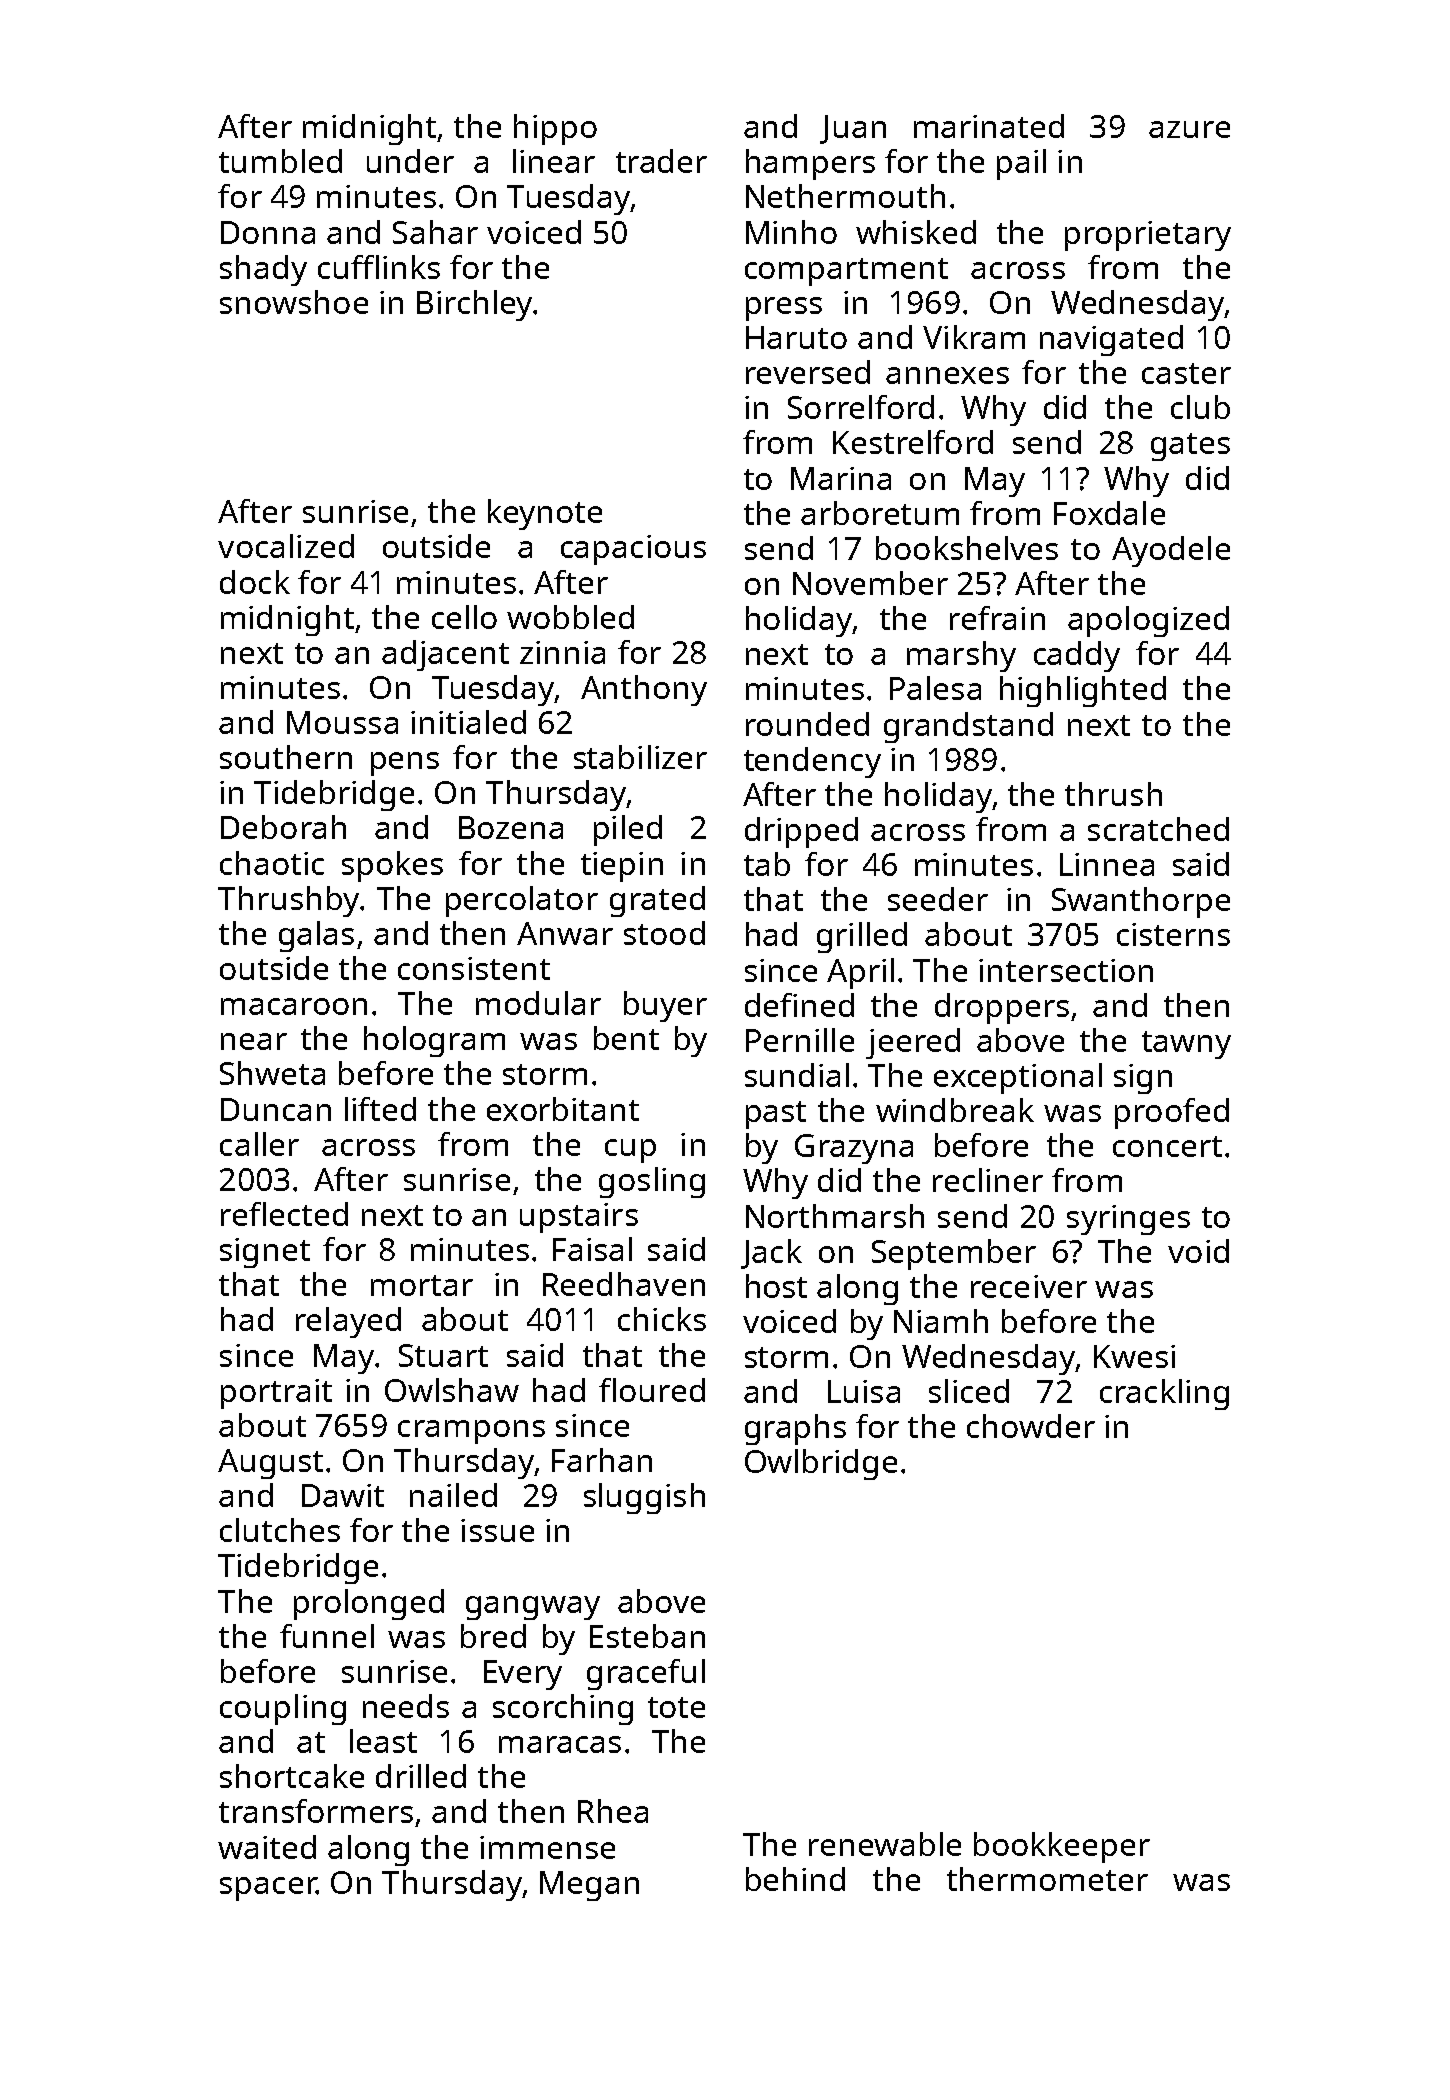 This image has width=1450, height=2100. What do you see at coordinates (967, 548) in the image?
I see `bookshelves` at bounding box center [967, 548].
